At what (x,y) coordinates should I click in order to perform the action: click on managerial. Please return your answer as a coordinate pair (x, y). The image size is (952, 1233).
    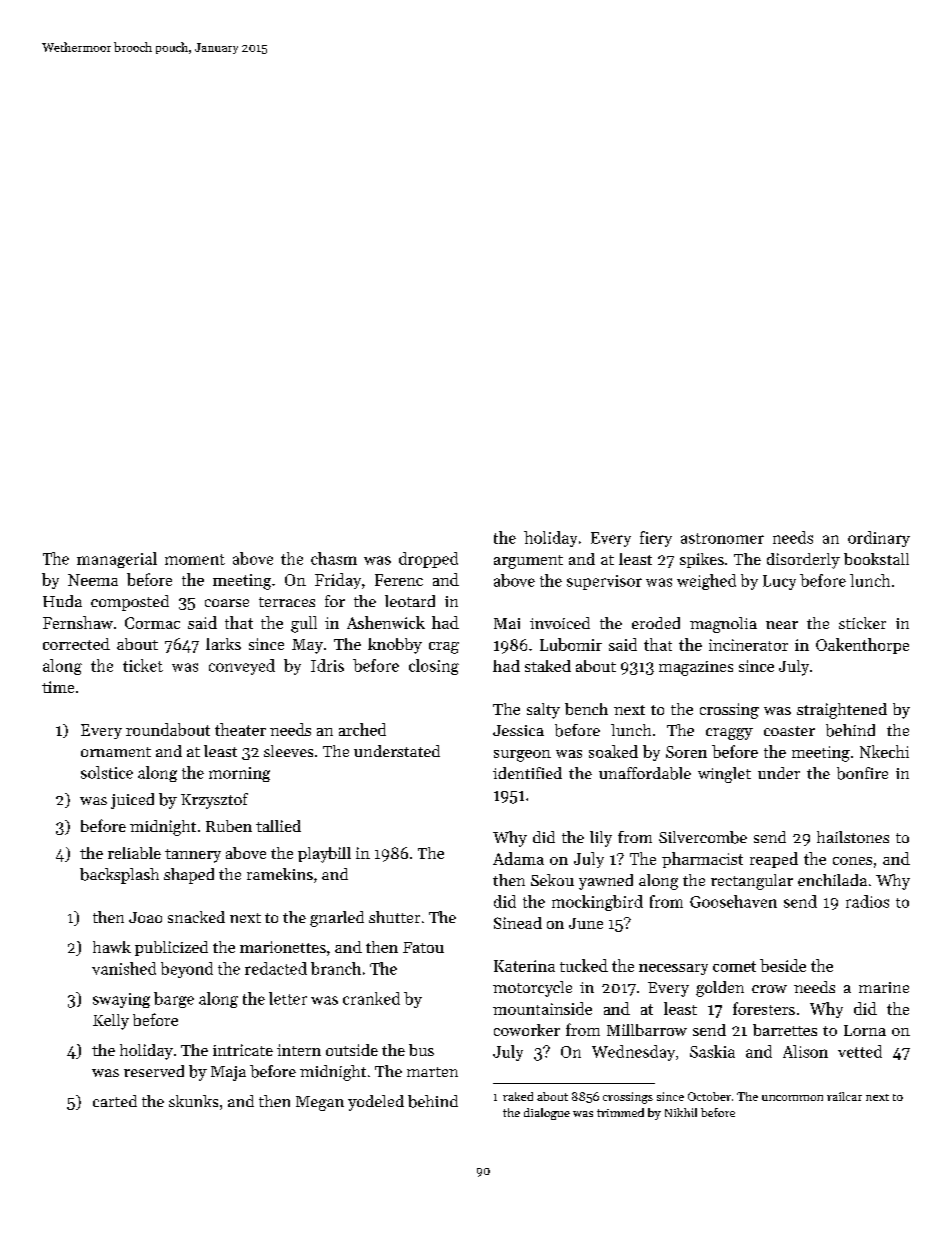
    Looking at the image, I should click on (117, 560).
